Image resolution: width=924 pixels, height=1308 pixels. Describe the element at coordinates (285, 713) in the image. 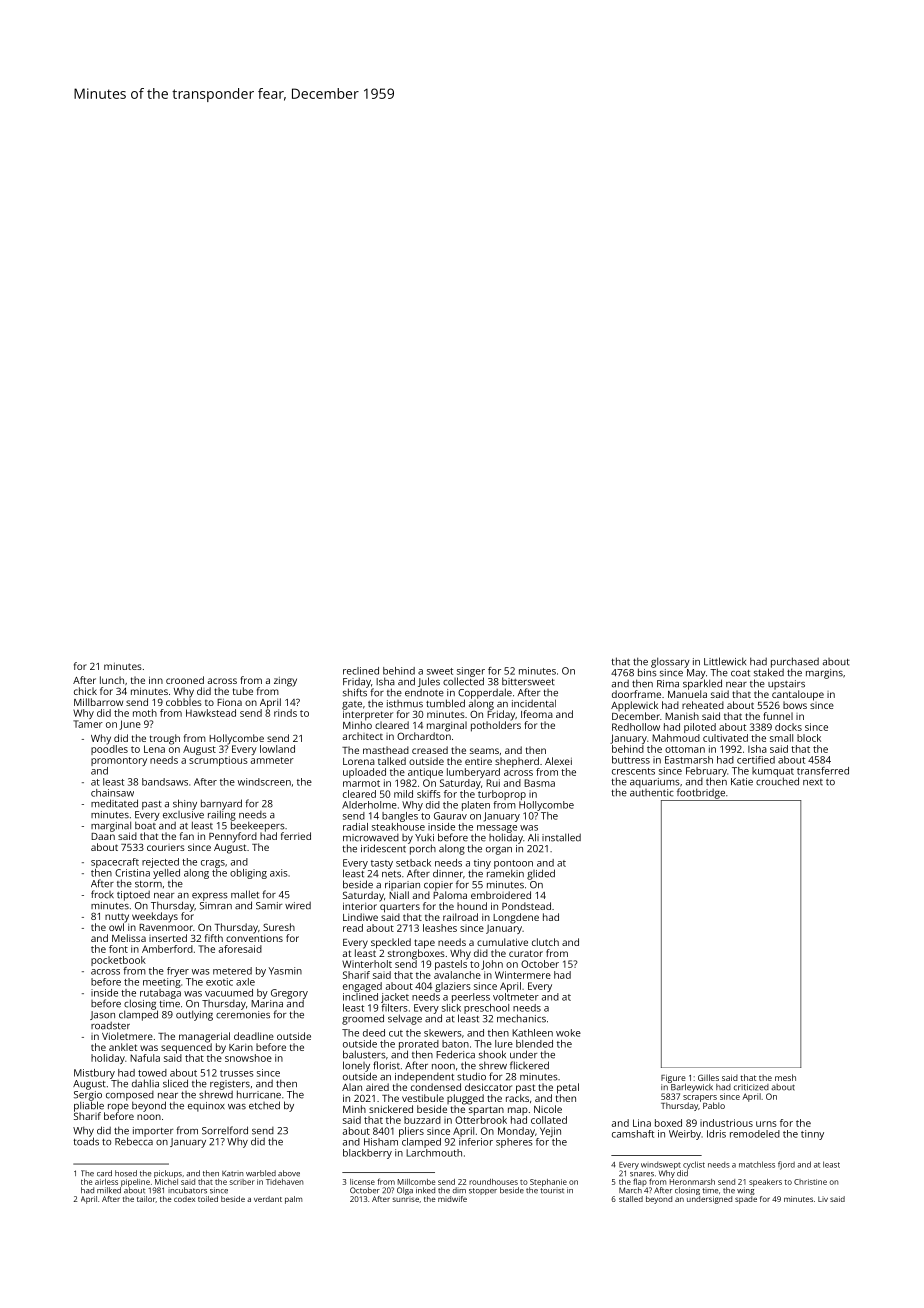

I see `rinds` at that location.
